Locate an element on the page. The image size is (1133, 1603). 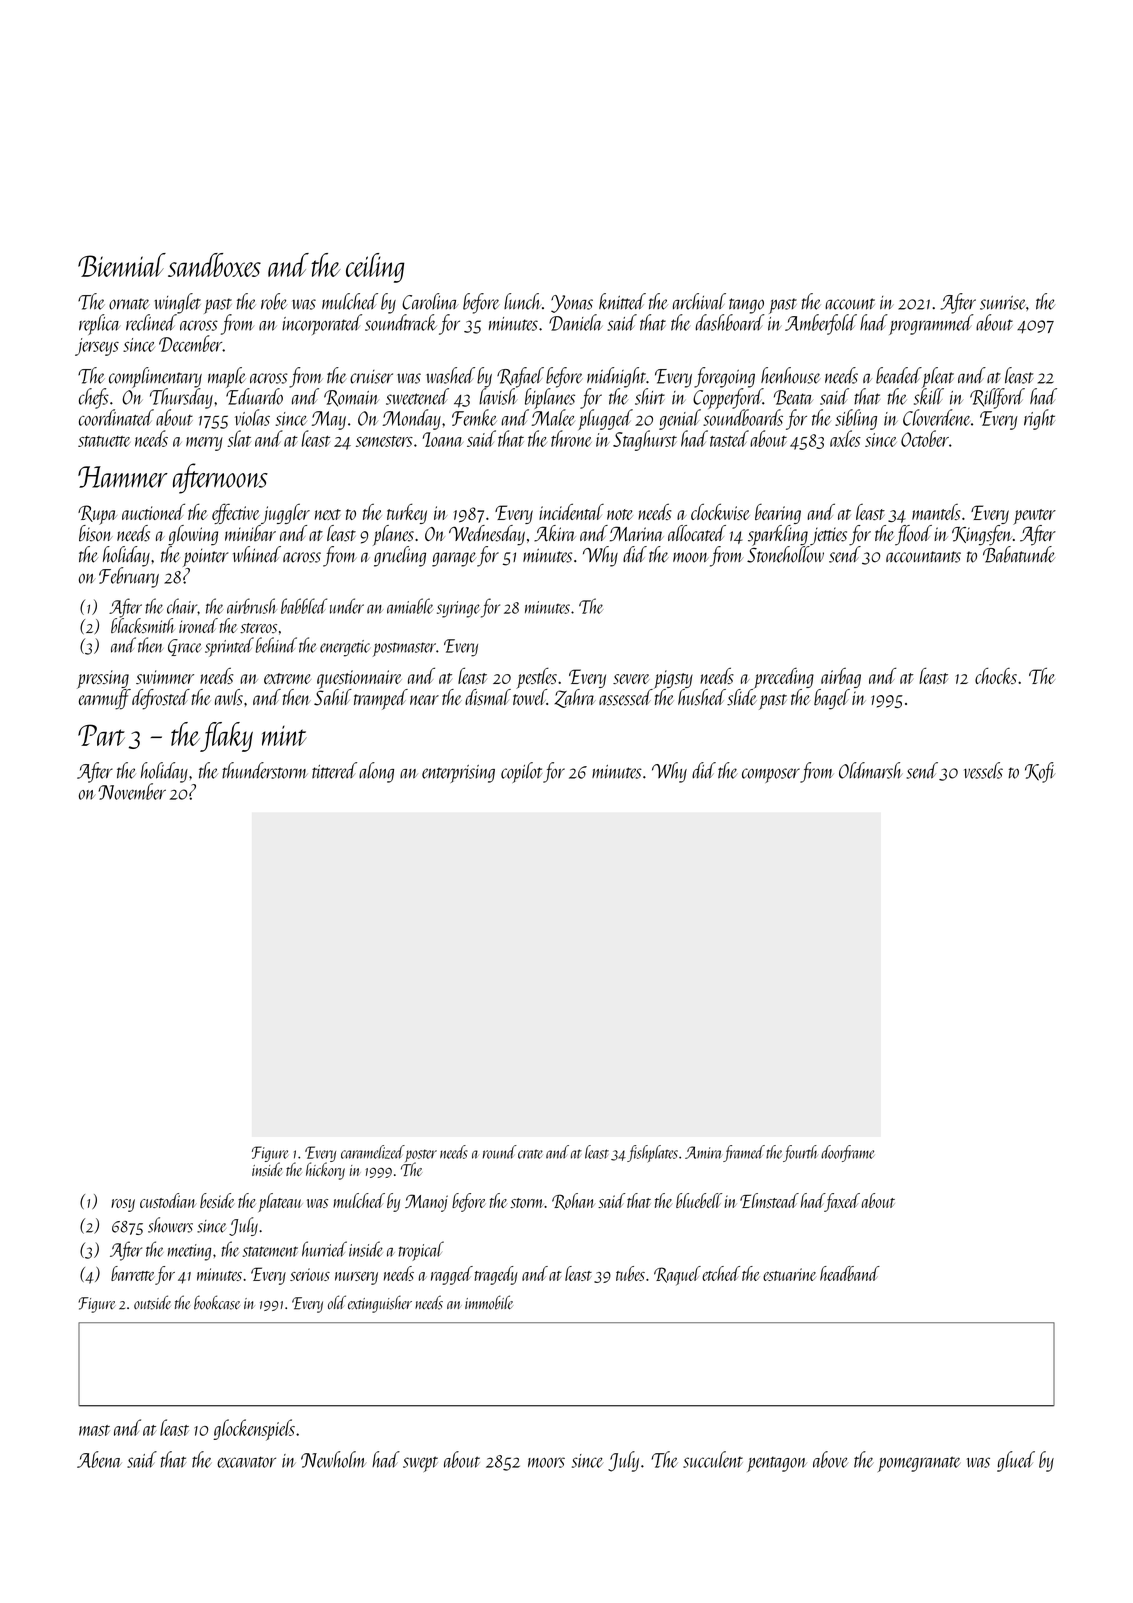
sunrise is located at coordinates (1002, 303).
